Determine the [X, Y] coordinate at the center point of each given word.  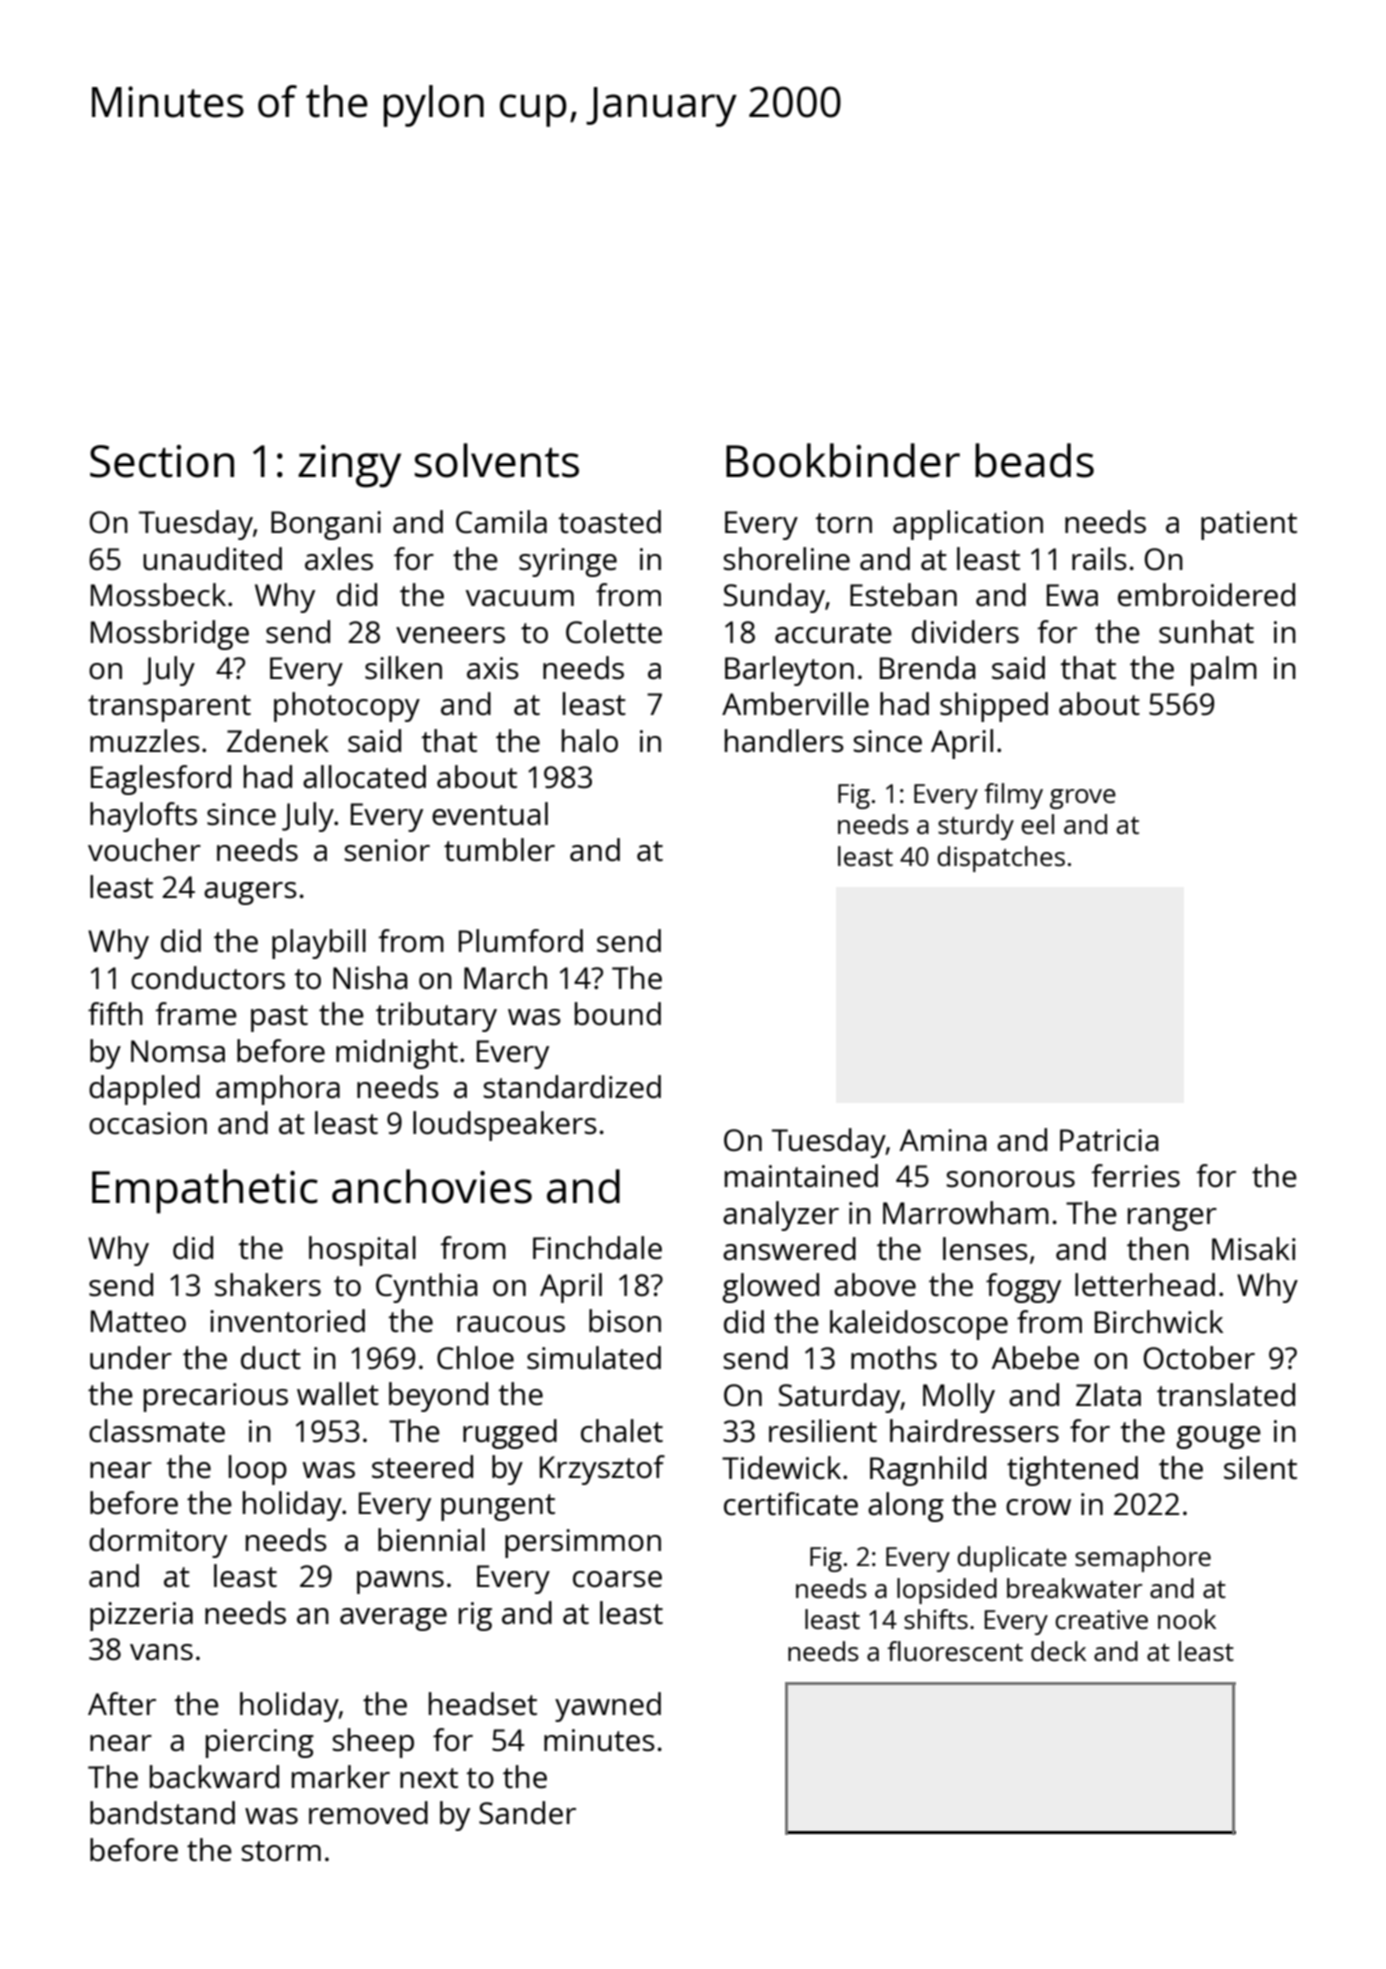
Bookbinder [843, 460]
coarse [617, 1579]
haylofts [143, 817]
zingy [349, 466]
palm [1224, 671]
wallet [338, 1394]
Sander [527, 1813]
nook [1187, 1619]
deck [1058, 1651]
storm [281, 1851]
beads [1034, 460]
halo [590, 740]
